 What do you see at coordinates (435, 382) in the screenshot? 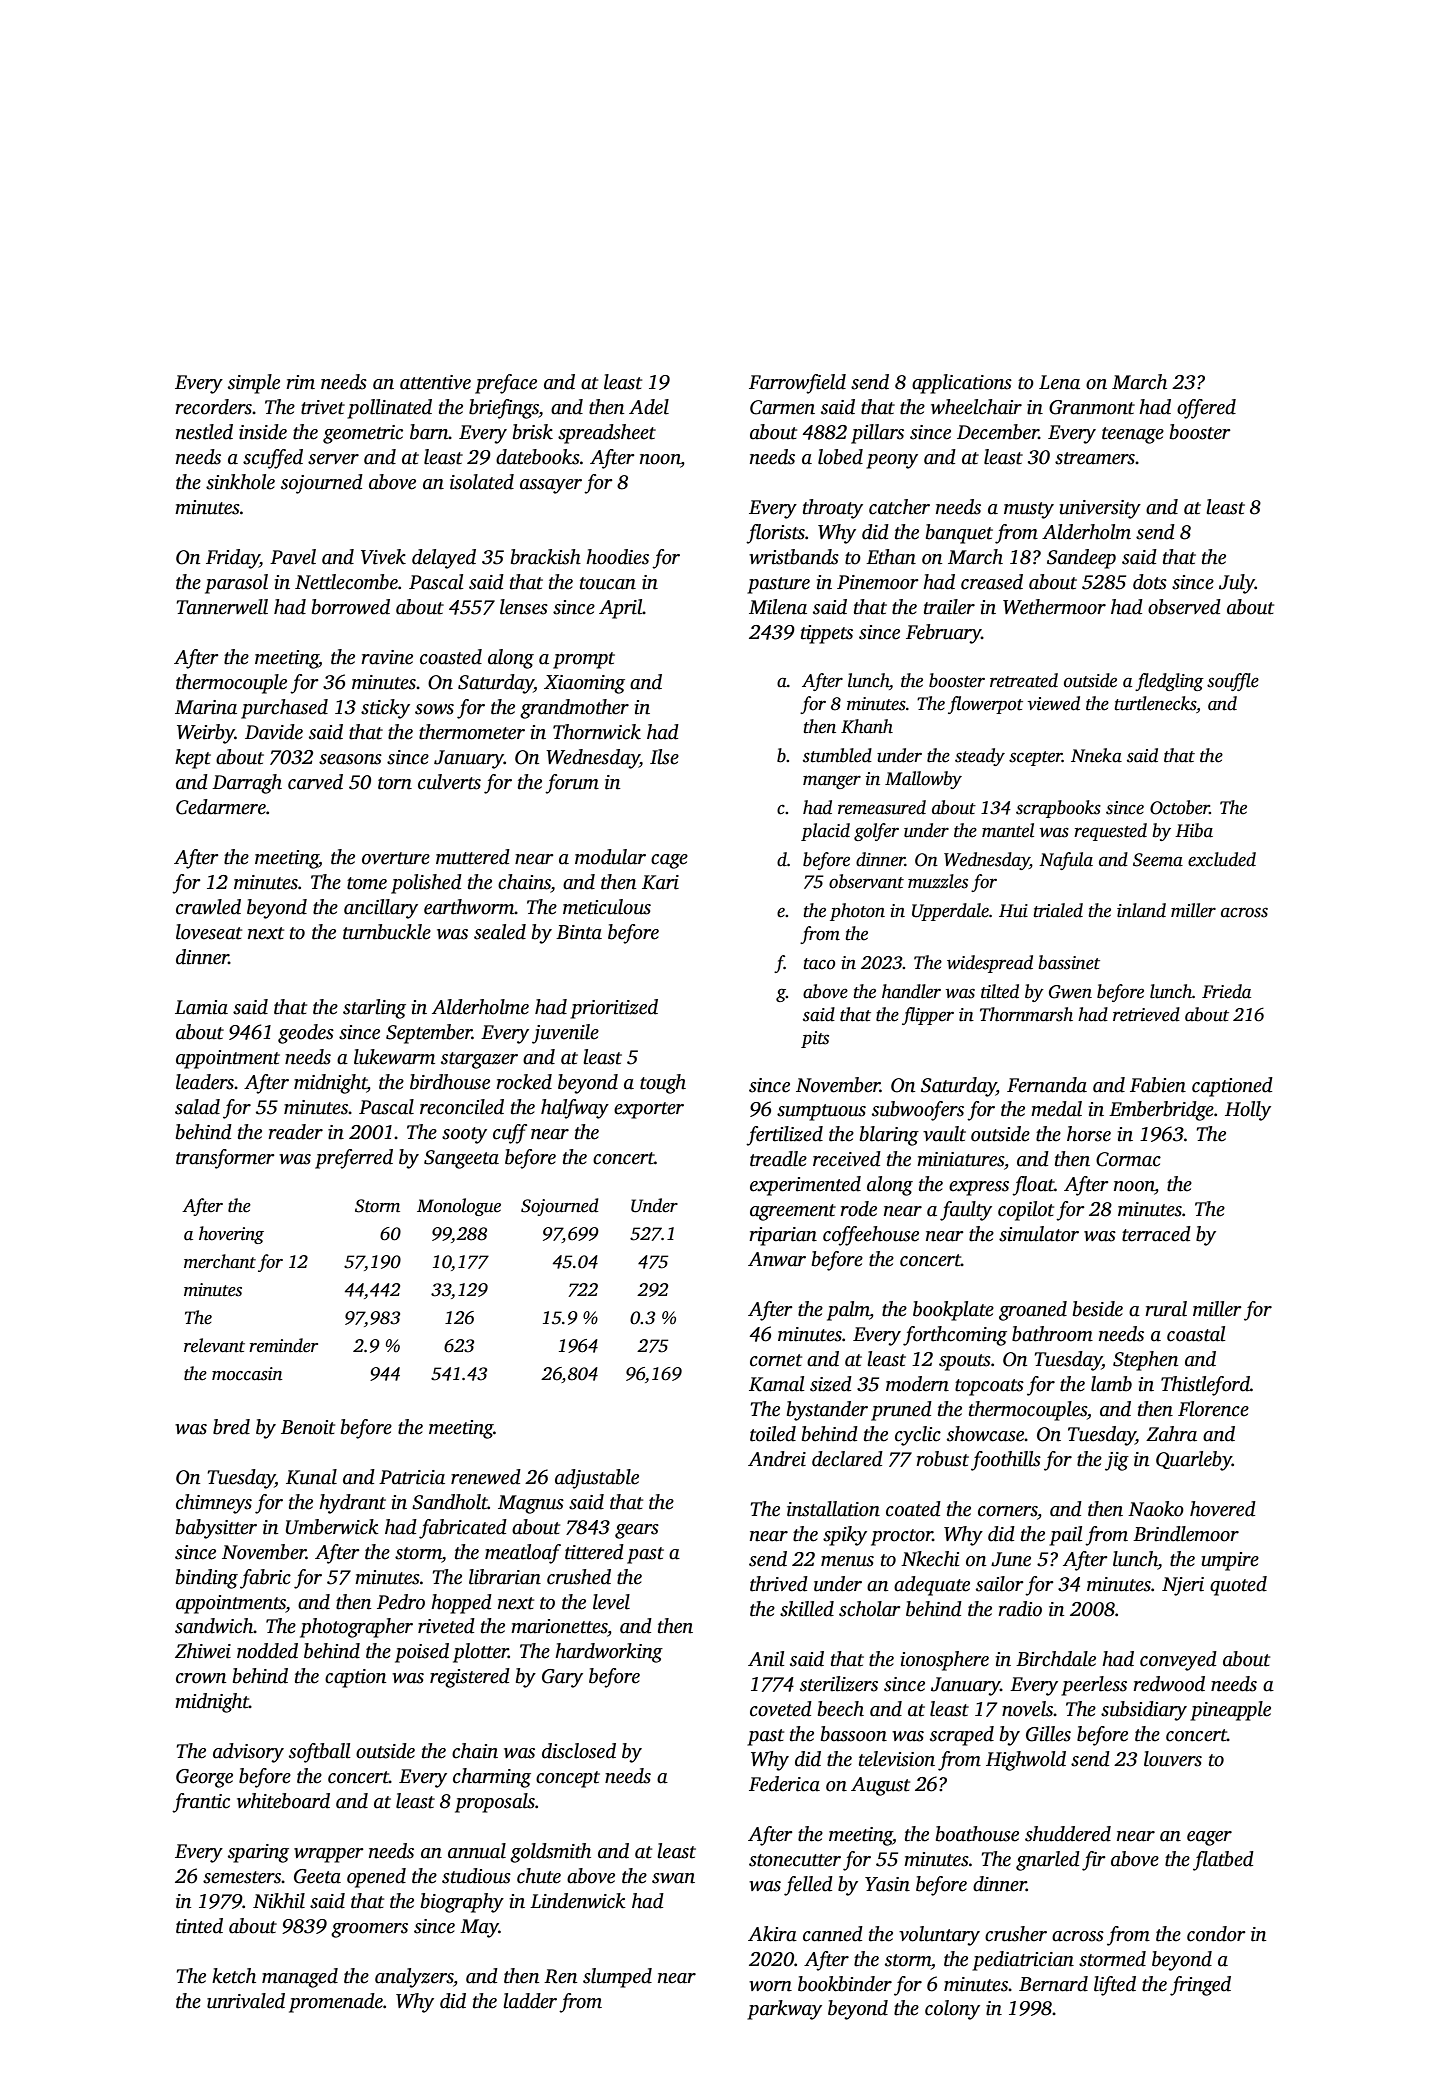
I see `attentive` at bounding box center [435, 382].
